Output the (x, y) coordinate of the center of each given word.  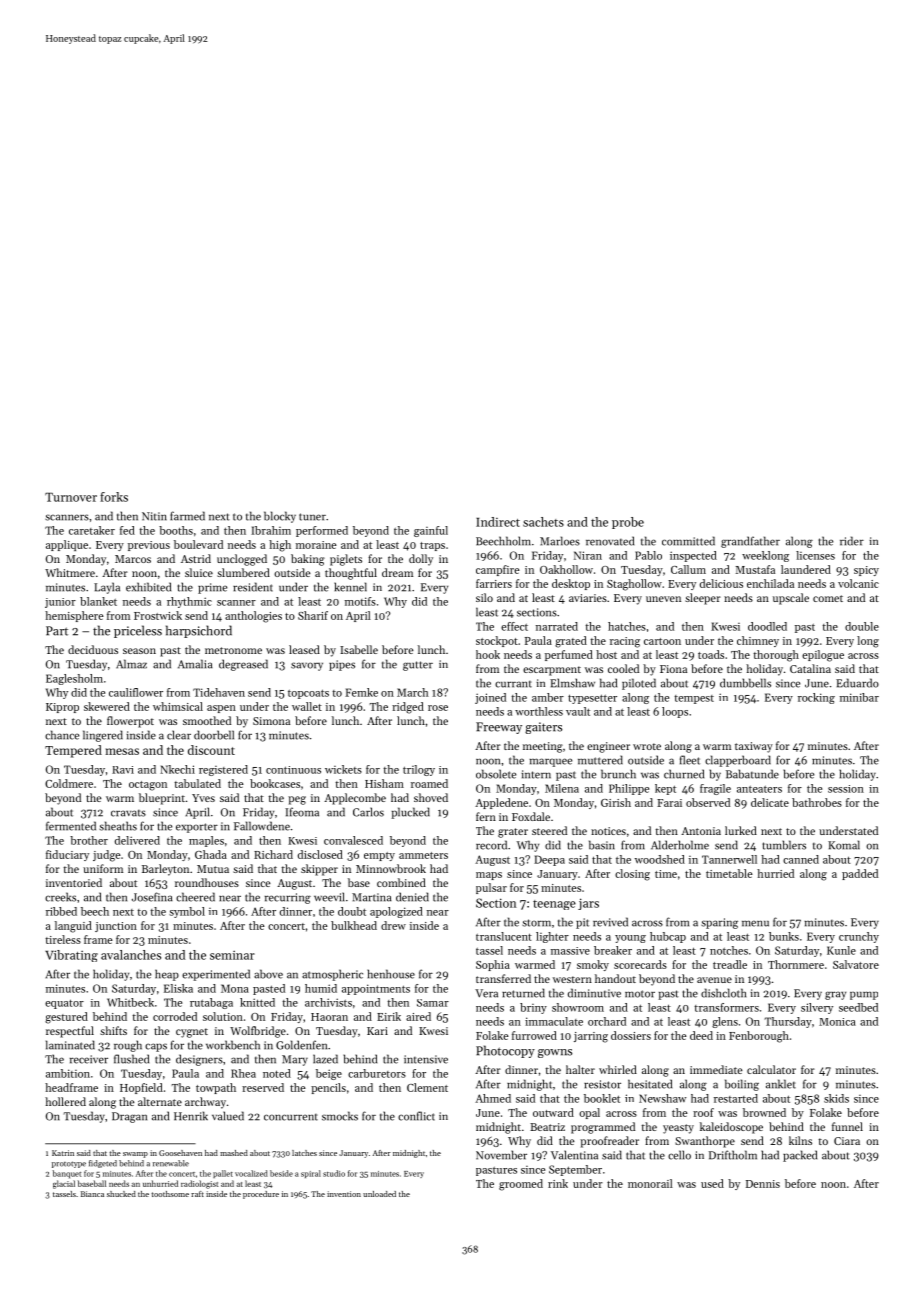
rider (852, 541)
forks (114, 497)
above (268, 974)
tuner (312, 517)
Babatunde (752, 774)
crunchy (859, 937)
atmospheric (332, 975)
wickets (343, 769)
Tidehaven (219, 692)
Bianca (92, 1194)
